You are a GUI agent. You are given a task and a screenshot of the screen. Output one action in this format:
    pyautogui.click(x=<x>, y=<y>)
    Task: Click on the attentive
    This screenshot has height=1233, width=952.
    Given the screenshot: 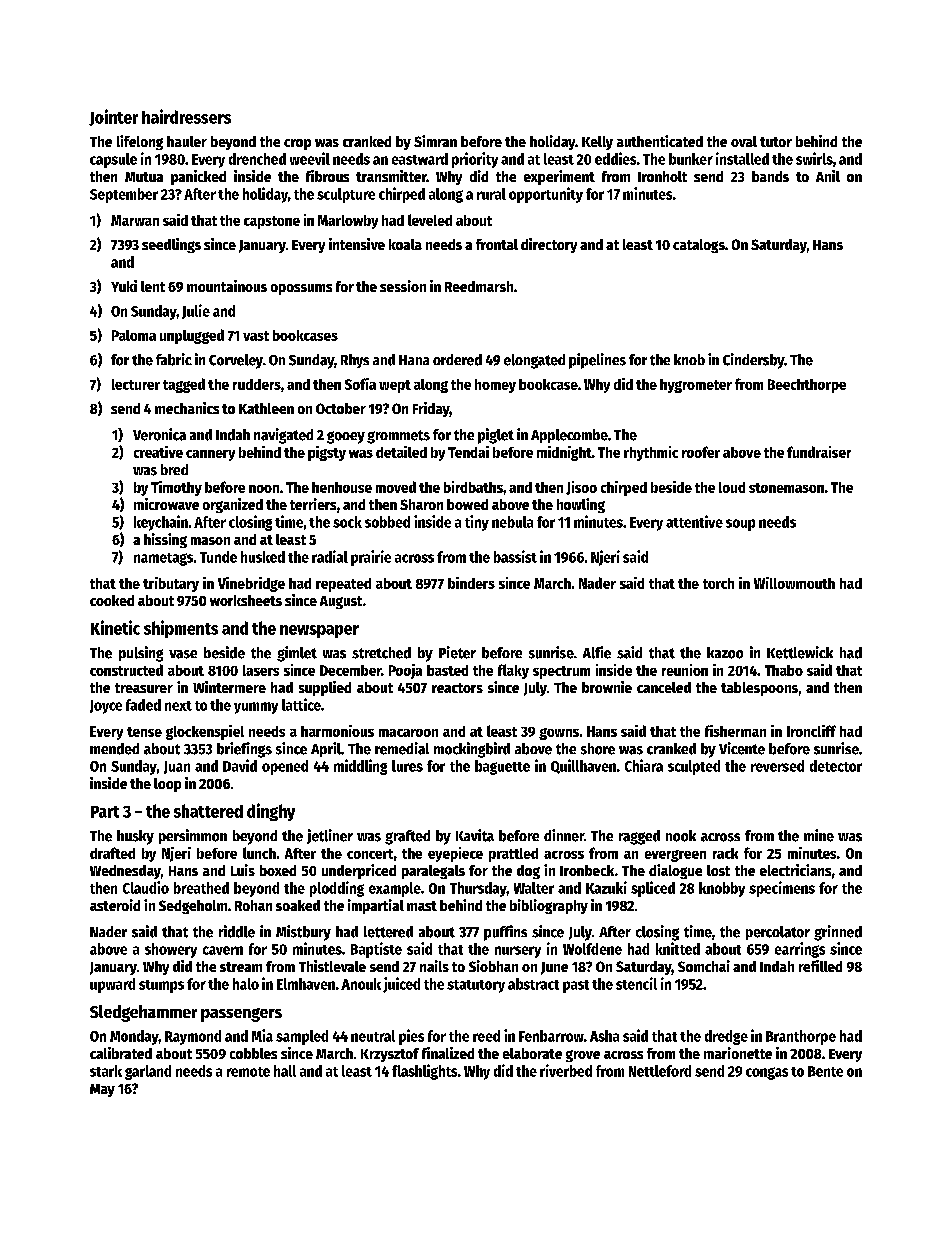 What is the action you would take?
    pyautogui.click(x=694, y=521)
